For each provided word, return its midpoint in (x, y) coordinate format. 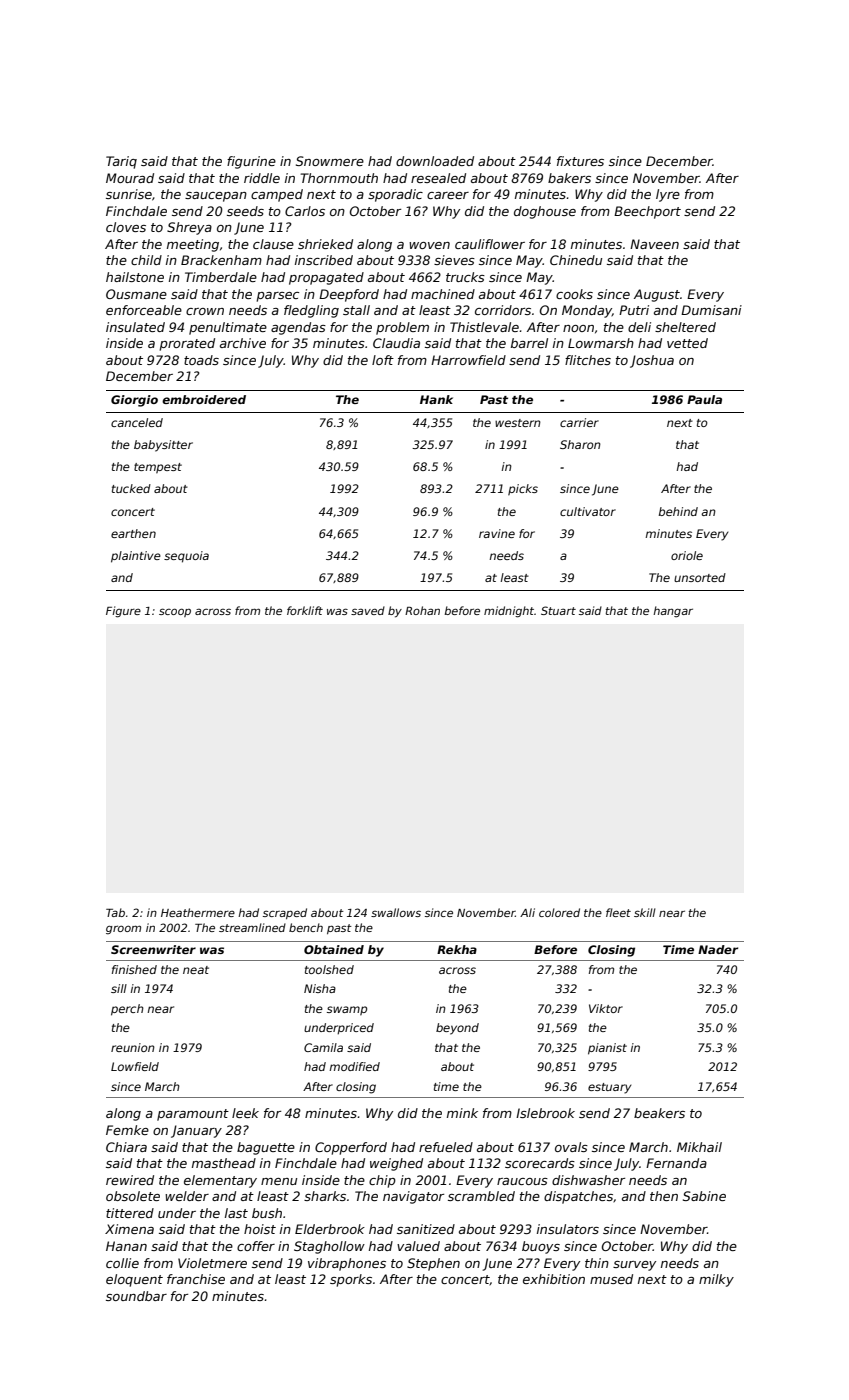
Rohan (422, 610)
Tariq (121, 162)
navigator (413, 1197)
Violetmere (212, 1263)
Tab (115, 912)
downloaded (435, 161)
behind (678, 511)
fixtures (580, 161)
